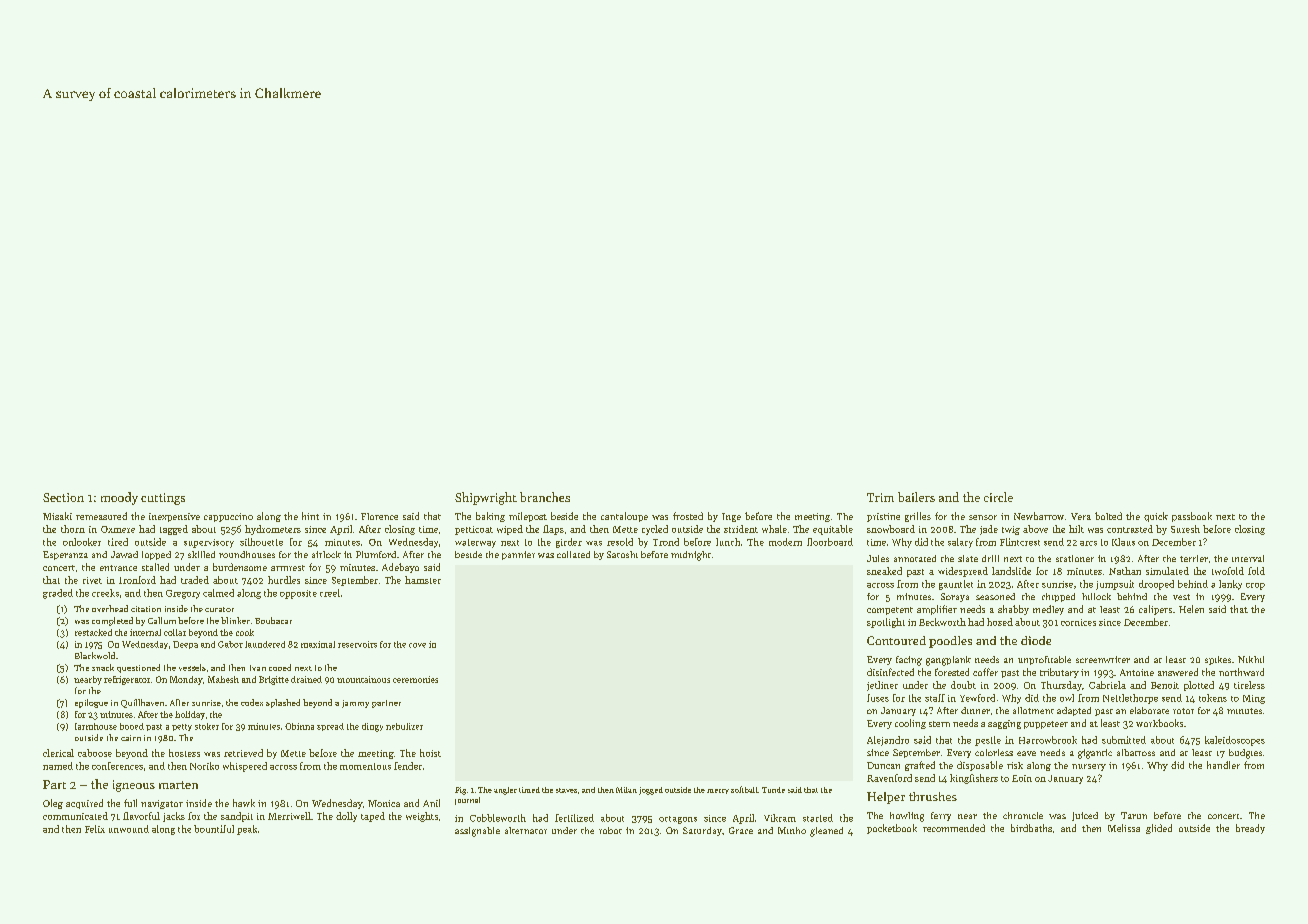 The width and height of the image is (1308, 924). Describe the element at coordinates (916, 497) in the image. I see `bailers` at that location.
